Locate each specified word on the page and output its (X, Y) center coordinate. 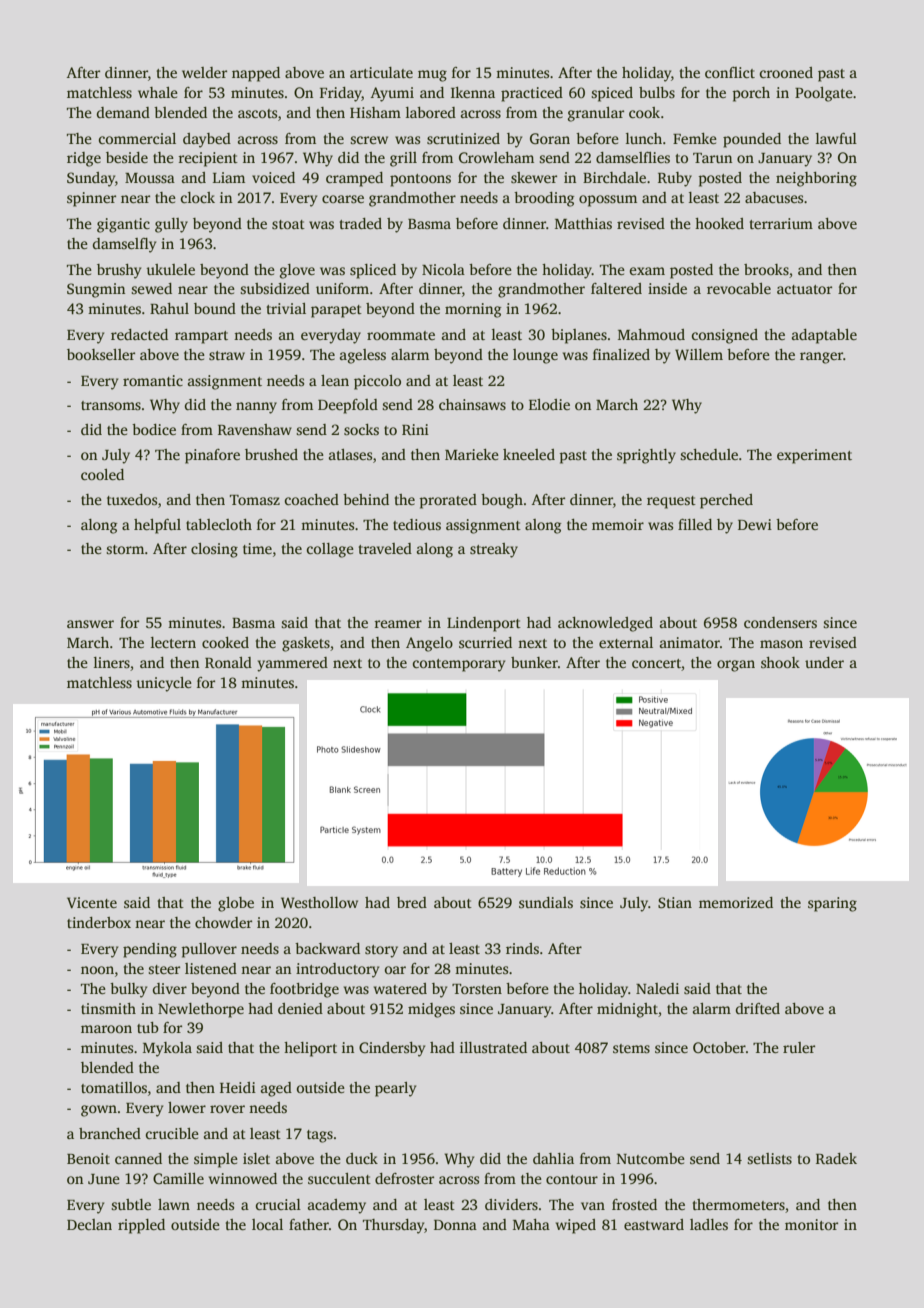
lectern (173, 642)
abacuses (774, 197)
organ (736, 666)
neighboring (816, 179)
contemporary (459, 665)
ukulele (170, 269)
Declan (89, 1224)
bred (412, 902)
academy (337, 1206)
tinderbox (99, 922)
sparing (832, 904)
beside (127, 157)
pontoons (420, 180)
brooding (544, 199)
